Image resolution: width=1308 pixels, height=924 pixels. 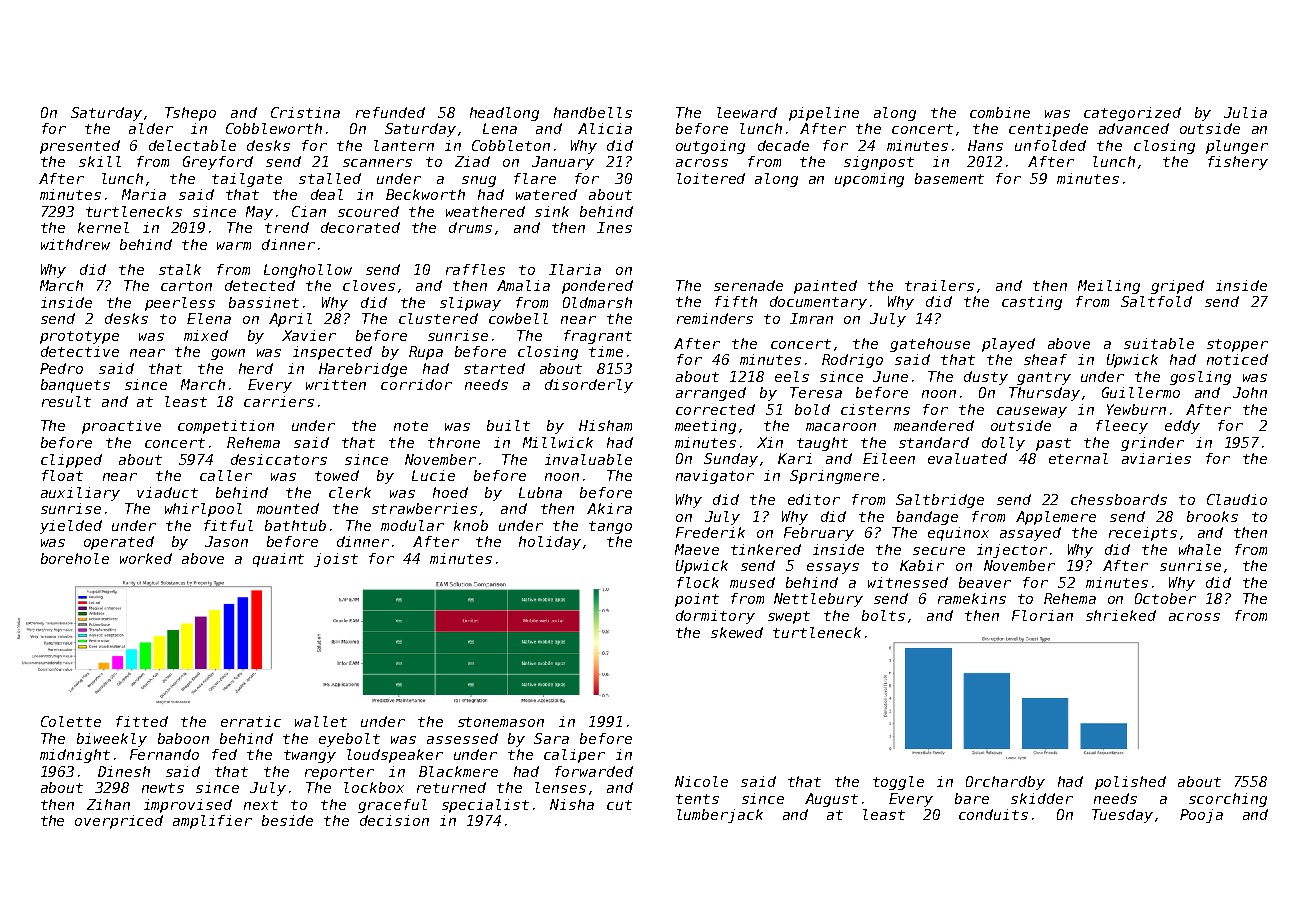 I want to click on dolly, so click(x=1003, y=444).
